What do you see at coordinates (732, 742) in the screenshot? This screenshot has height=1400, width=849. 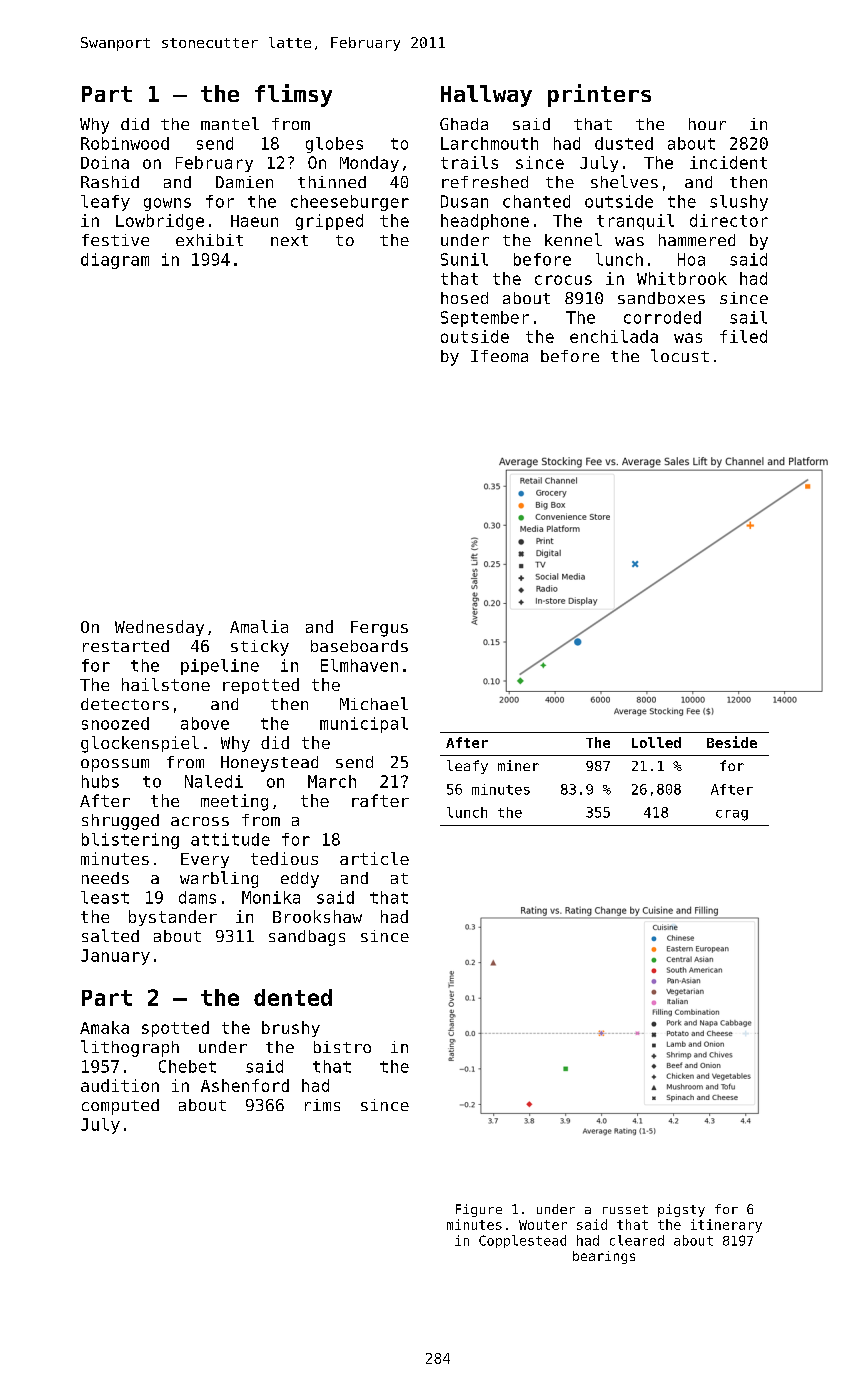 I see `Beside` at bounding box center [732, 742].
